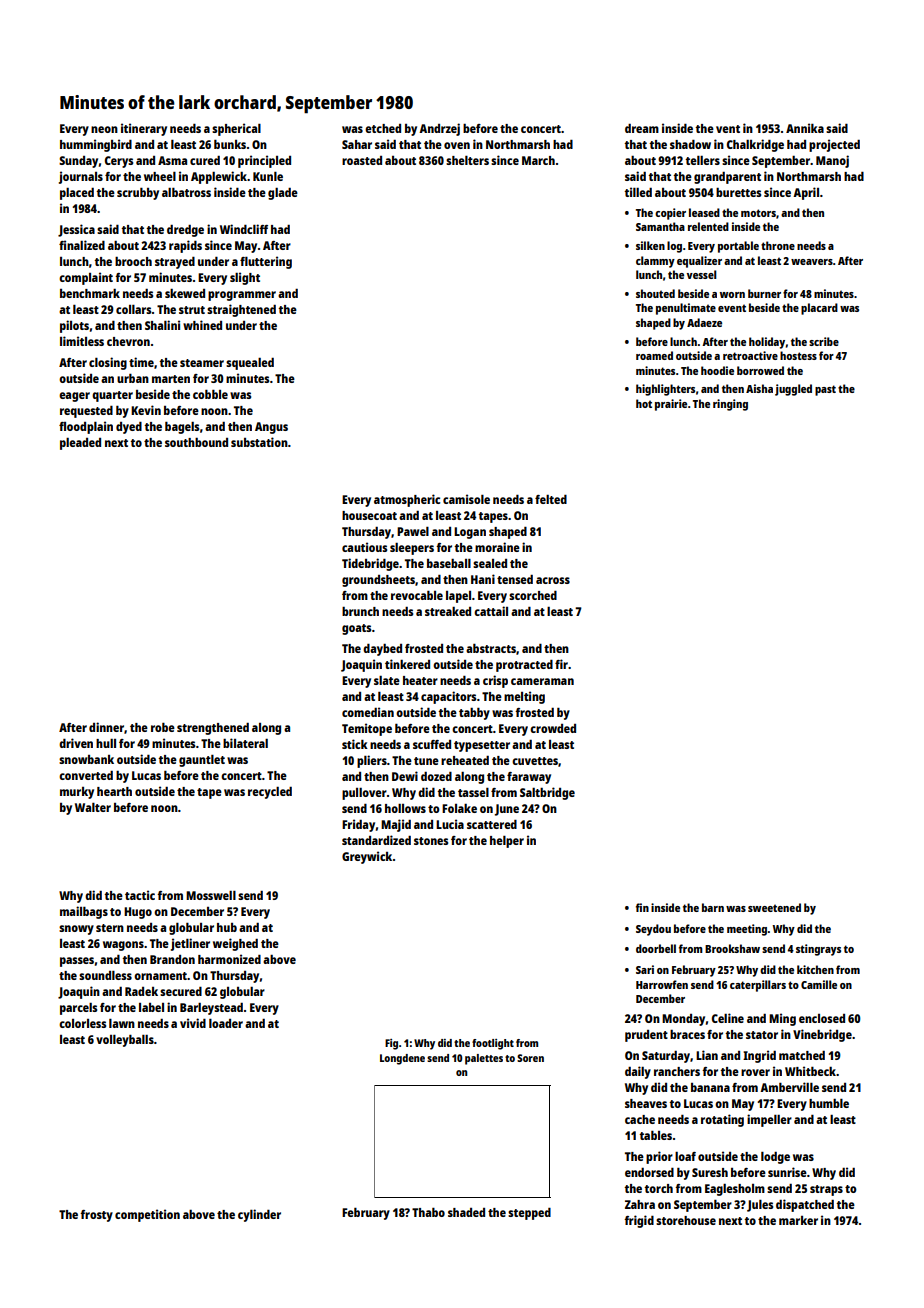 This page has width=924, height=1308. What do you see at coordinates (114, 791) in the page?
I see `hearth` at bounding box center [114, 791].
